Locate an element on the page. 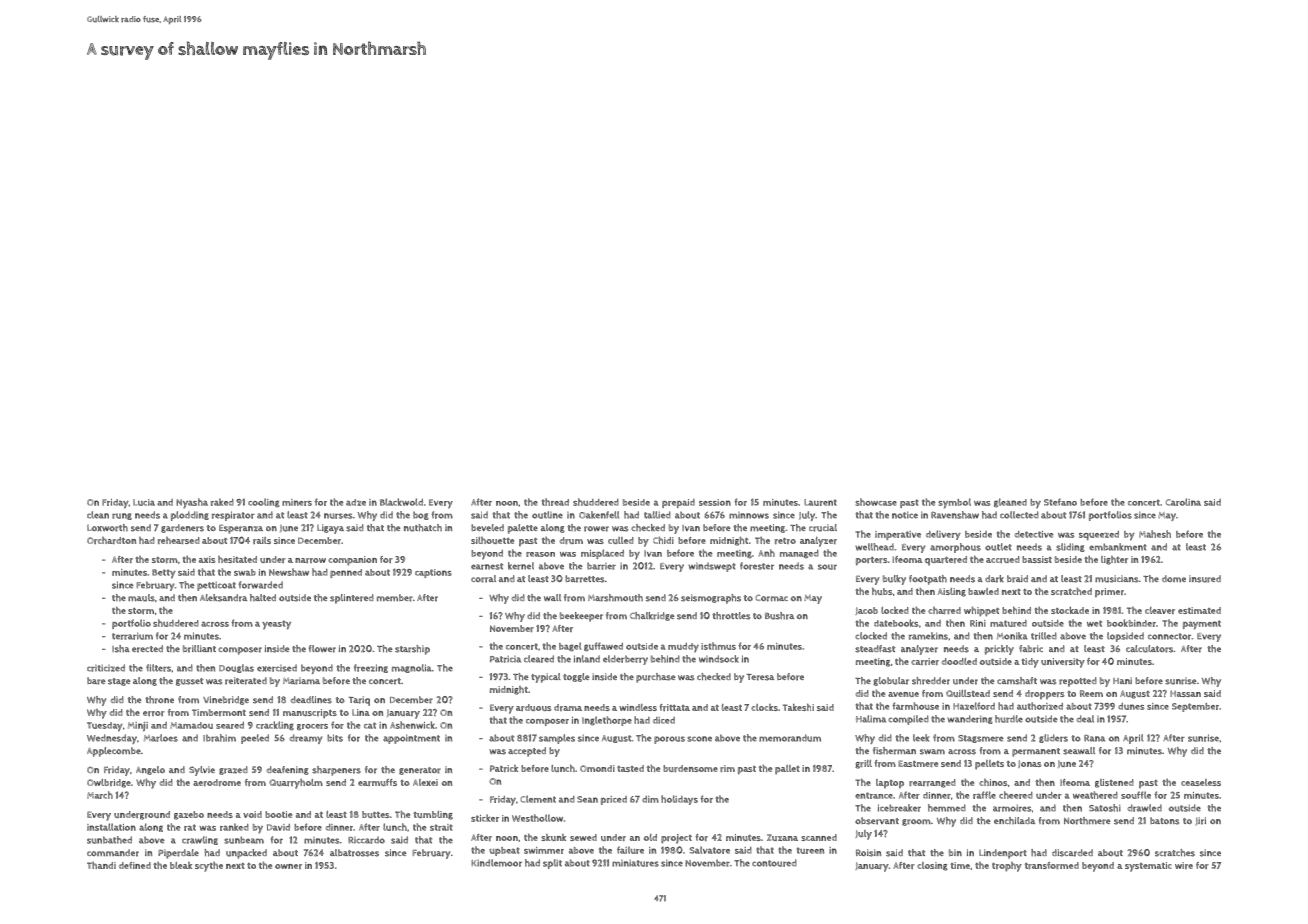  throttles is located at coordinates (731, 616).
